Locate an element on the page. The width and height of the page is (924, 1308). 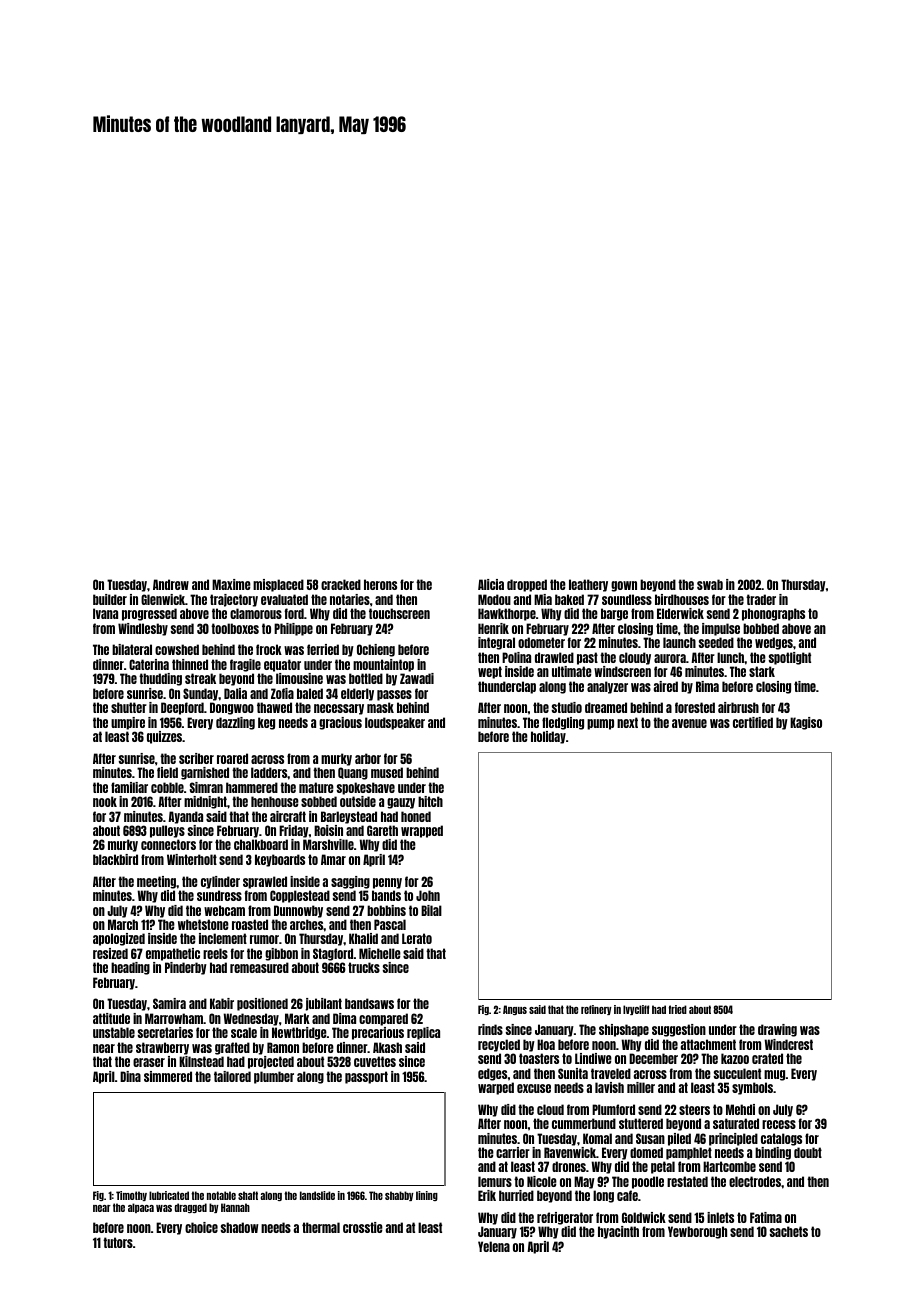
Alicia is located at coordinates (491, 584).
